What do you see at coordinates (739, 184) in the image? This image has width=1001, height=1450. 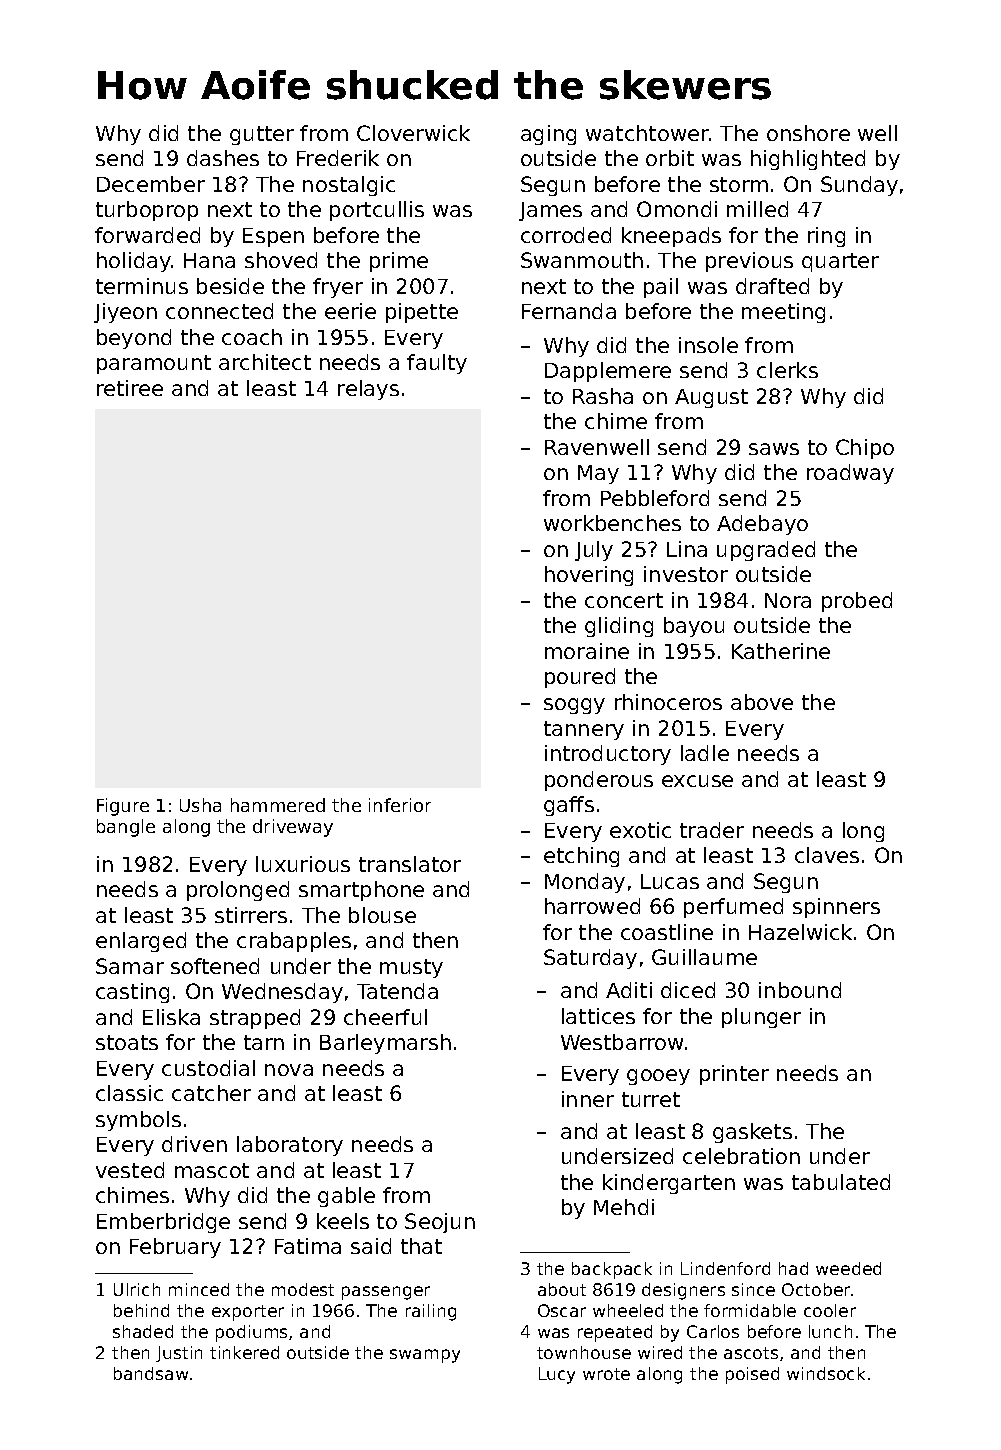 I see `storm` at bounding box center [739, 184].
